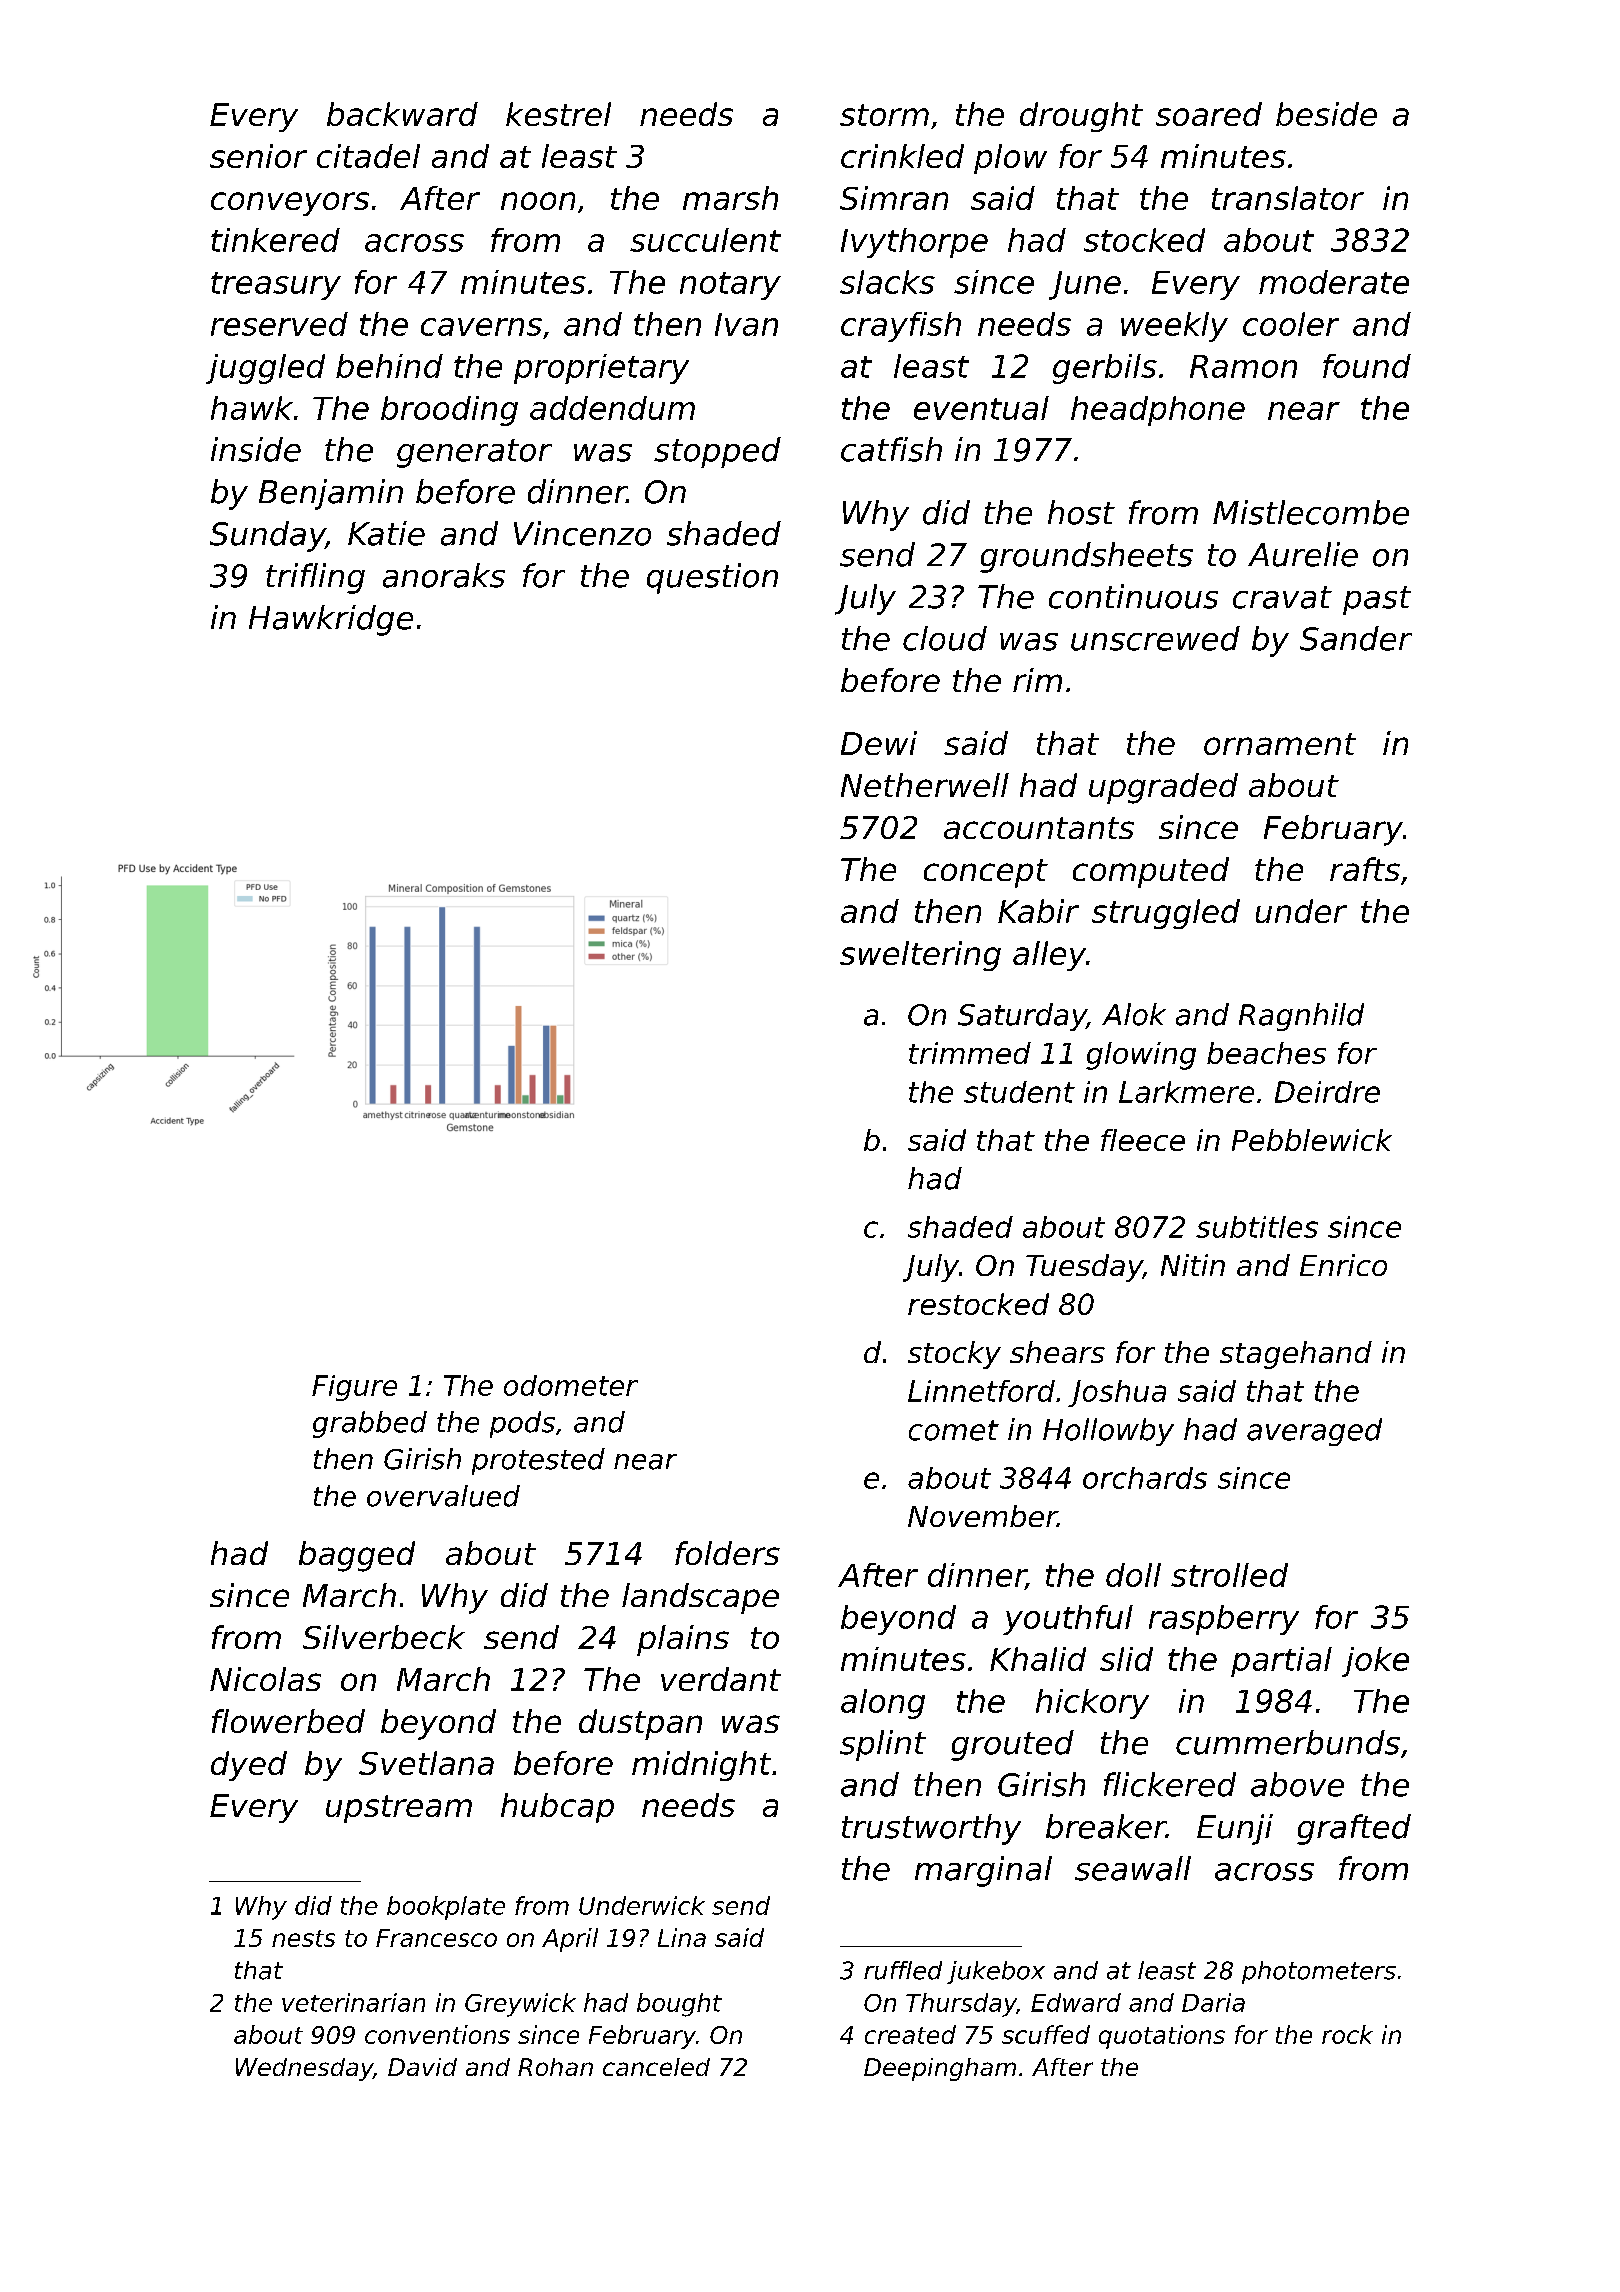 The width and height of the screenshot is (1620, 2292). What do you see at coordinates (1209, 114) in the screenshot?
I see `soared` at bounding box center [1209, 114].
